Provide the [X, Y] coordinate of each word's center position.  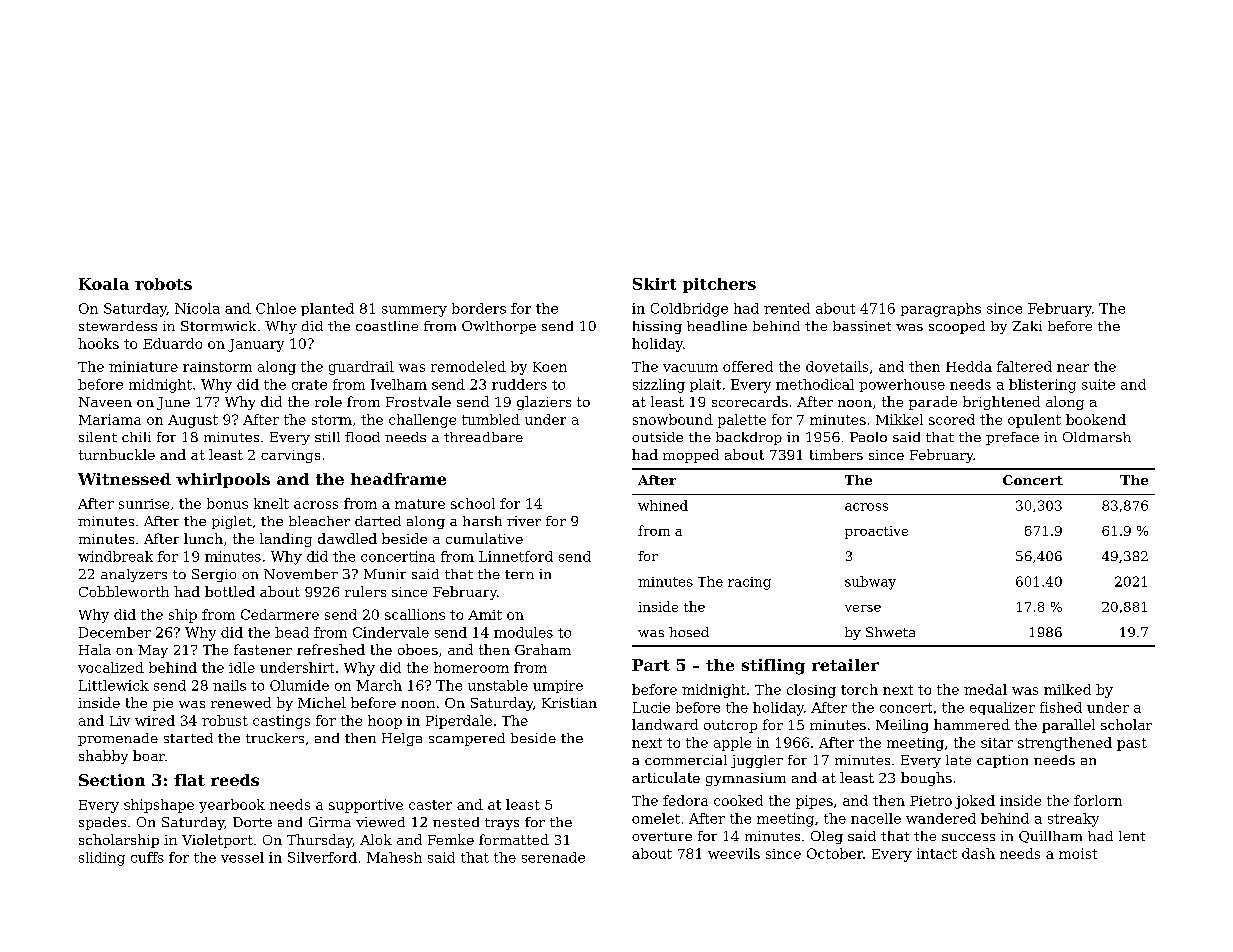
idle [242, 667]
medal [985, 689]
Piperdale [459, 722]
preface [1012, 438]
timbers [836, 454]
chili [136, 437]
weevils [734, 853]
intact [937, 853]
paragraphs [941, 310]
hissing [657, 327]
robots [163, 284]
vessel [242, 857]
